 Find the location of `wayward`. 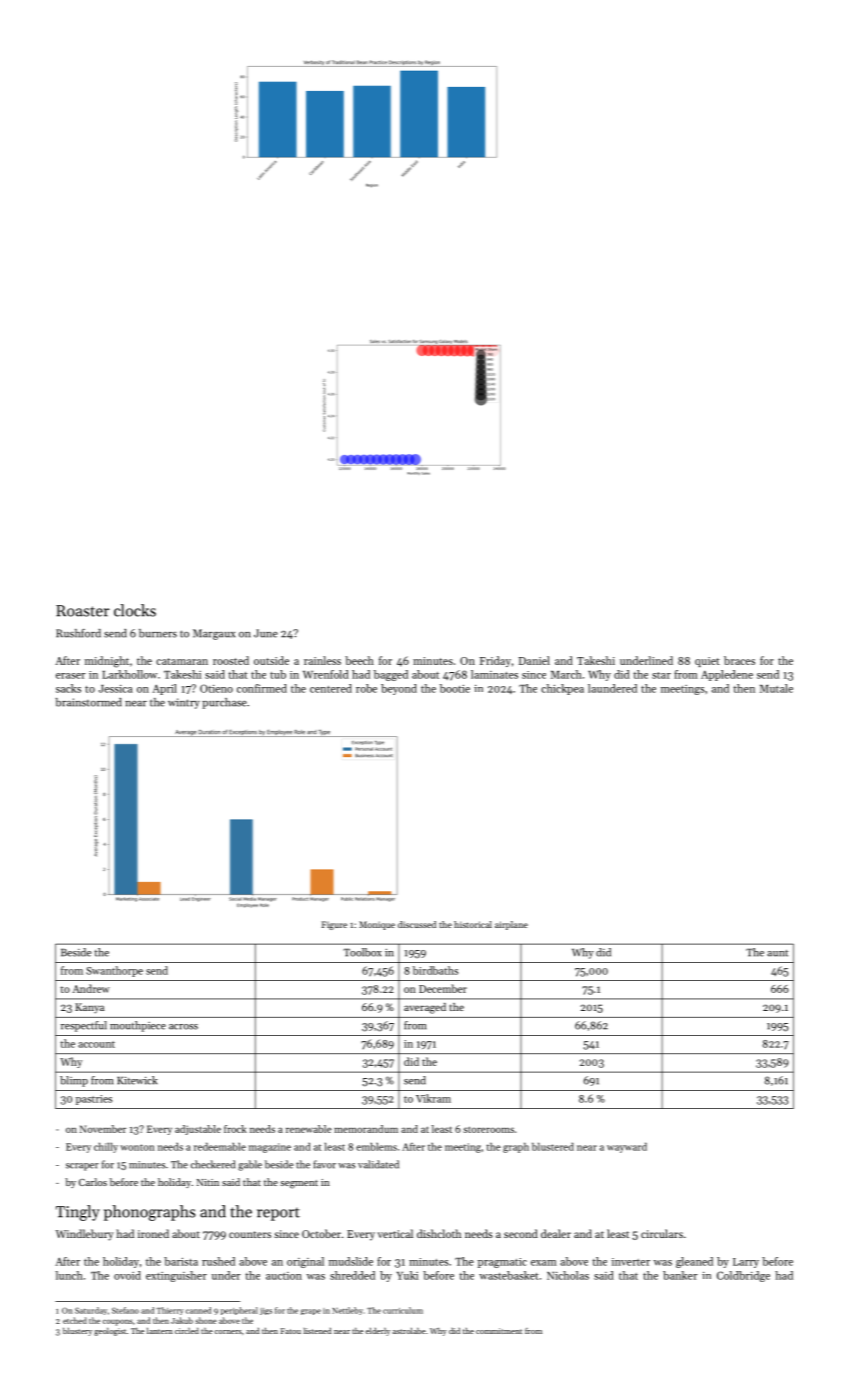

wayward is located at coordinates (627, 1147).
